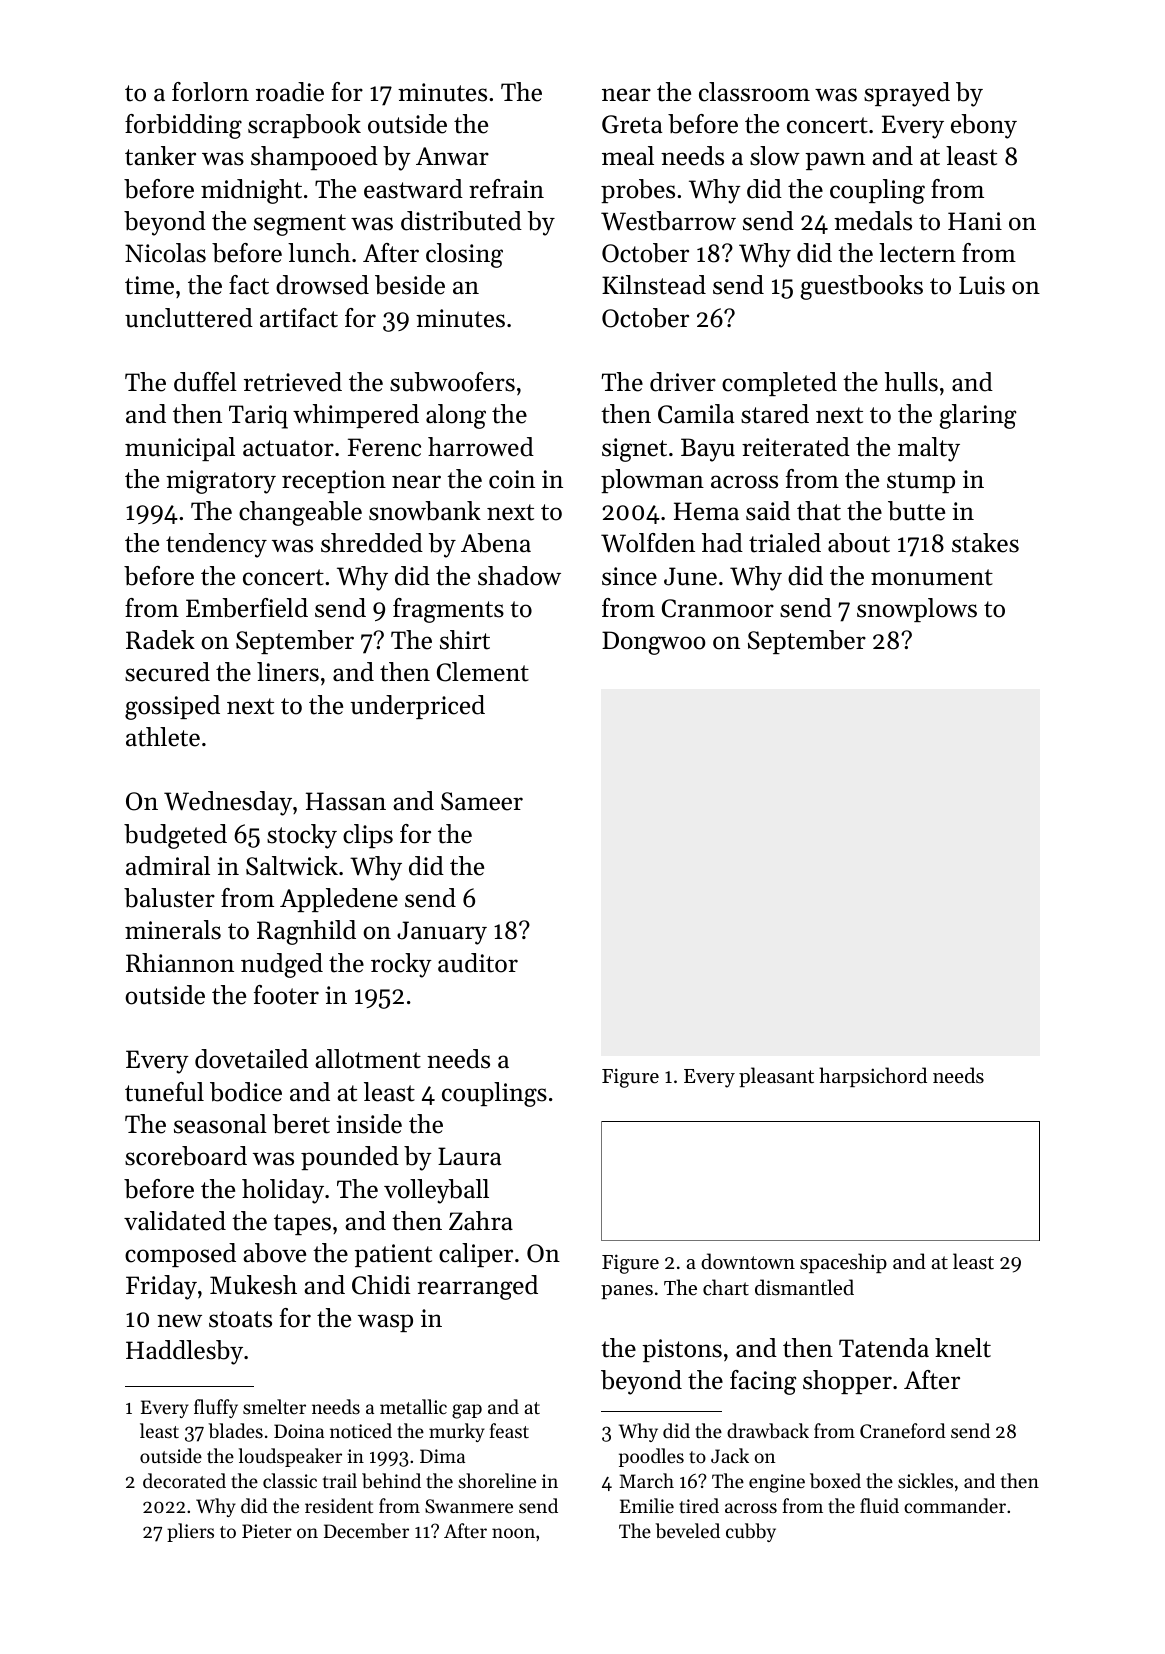  What do you see at coordinates (448, 610) in the document?
I see `fragments` at bounding box center [448, 610].
